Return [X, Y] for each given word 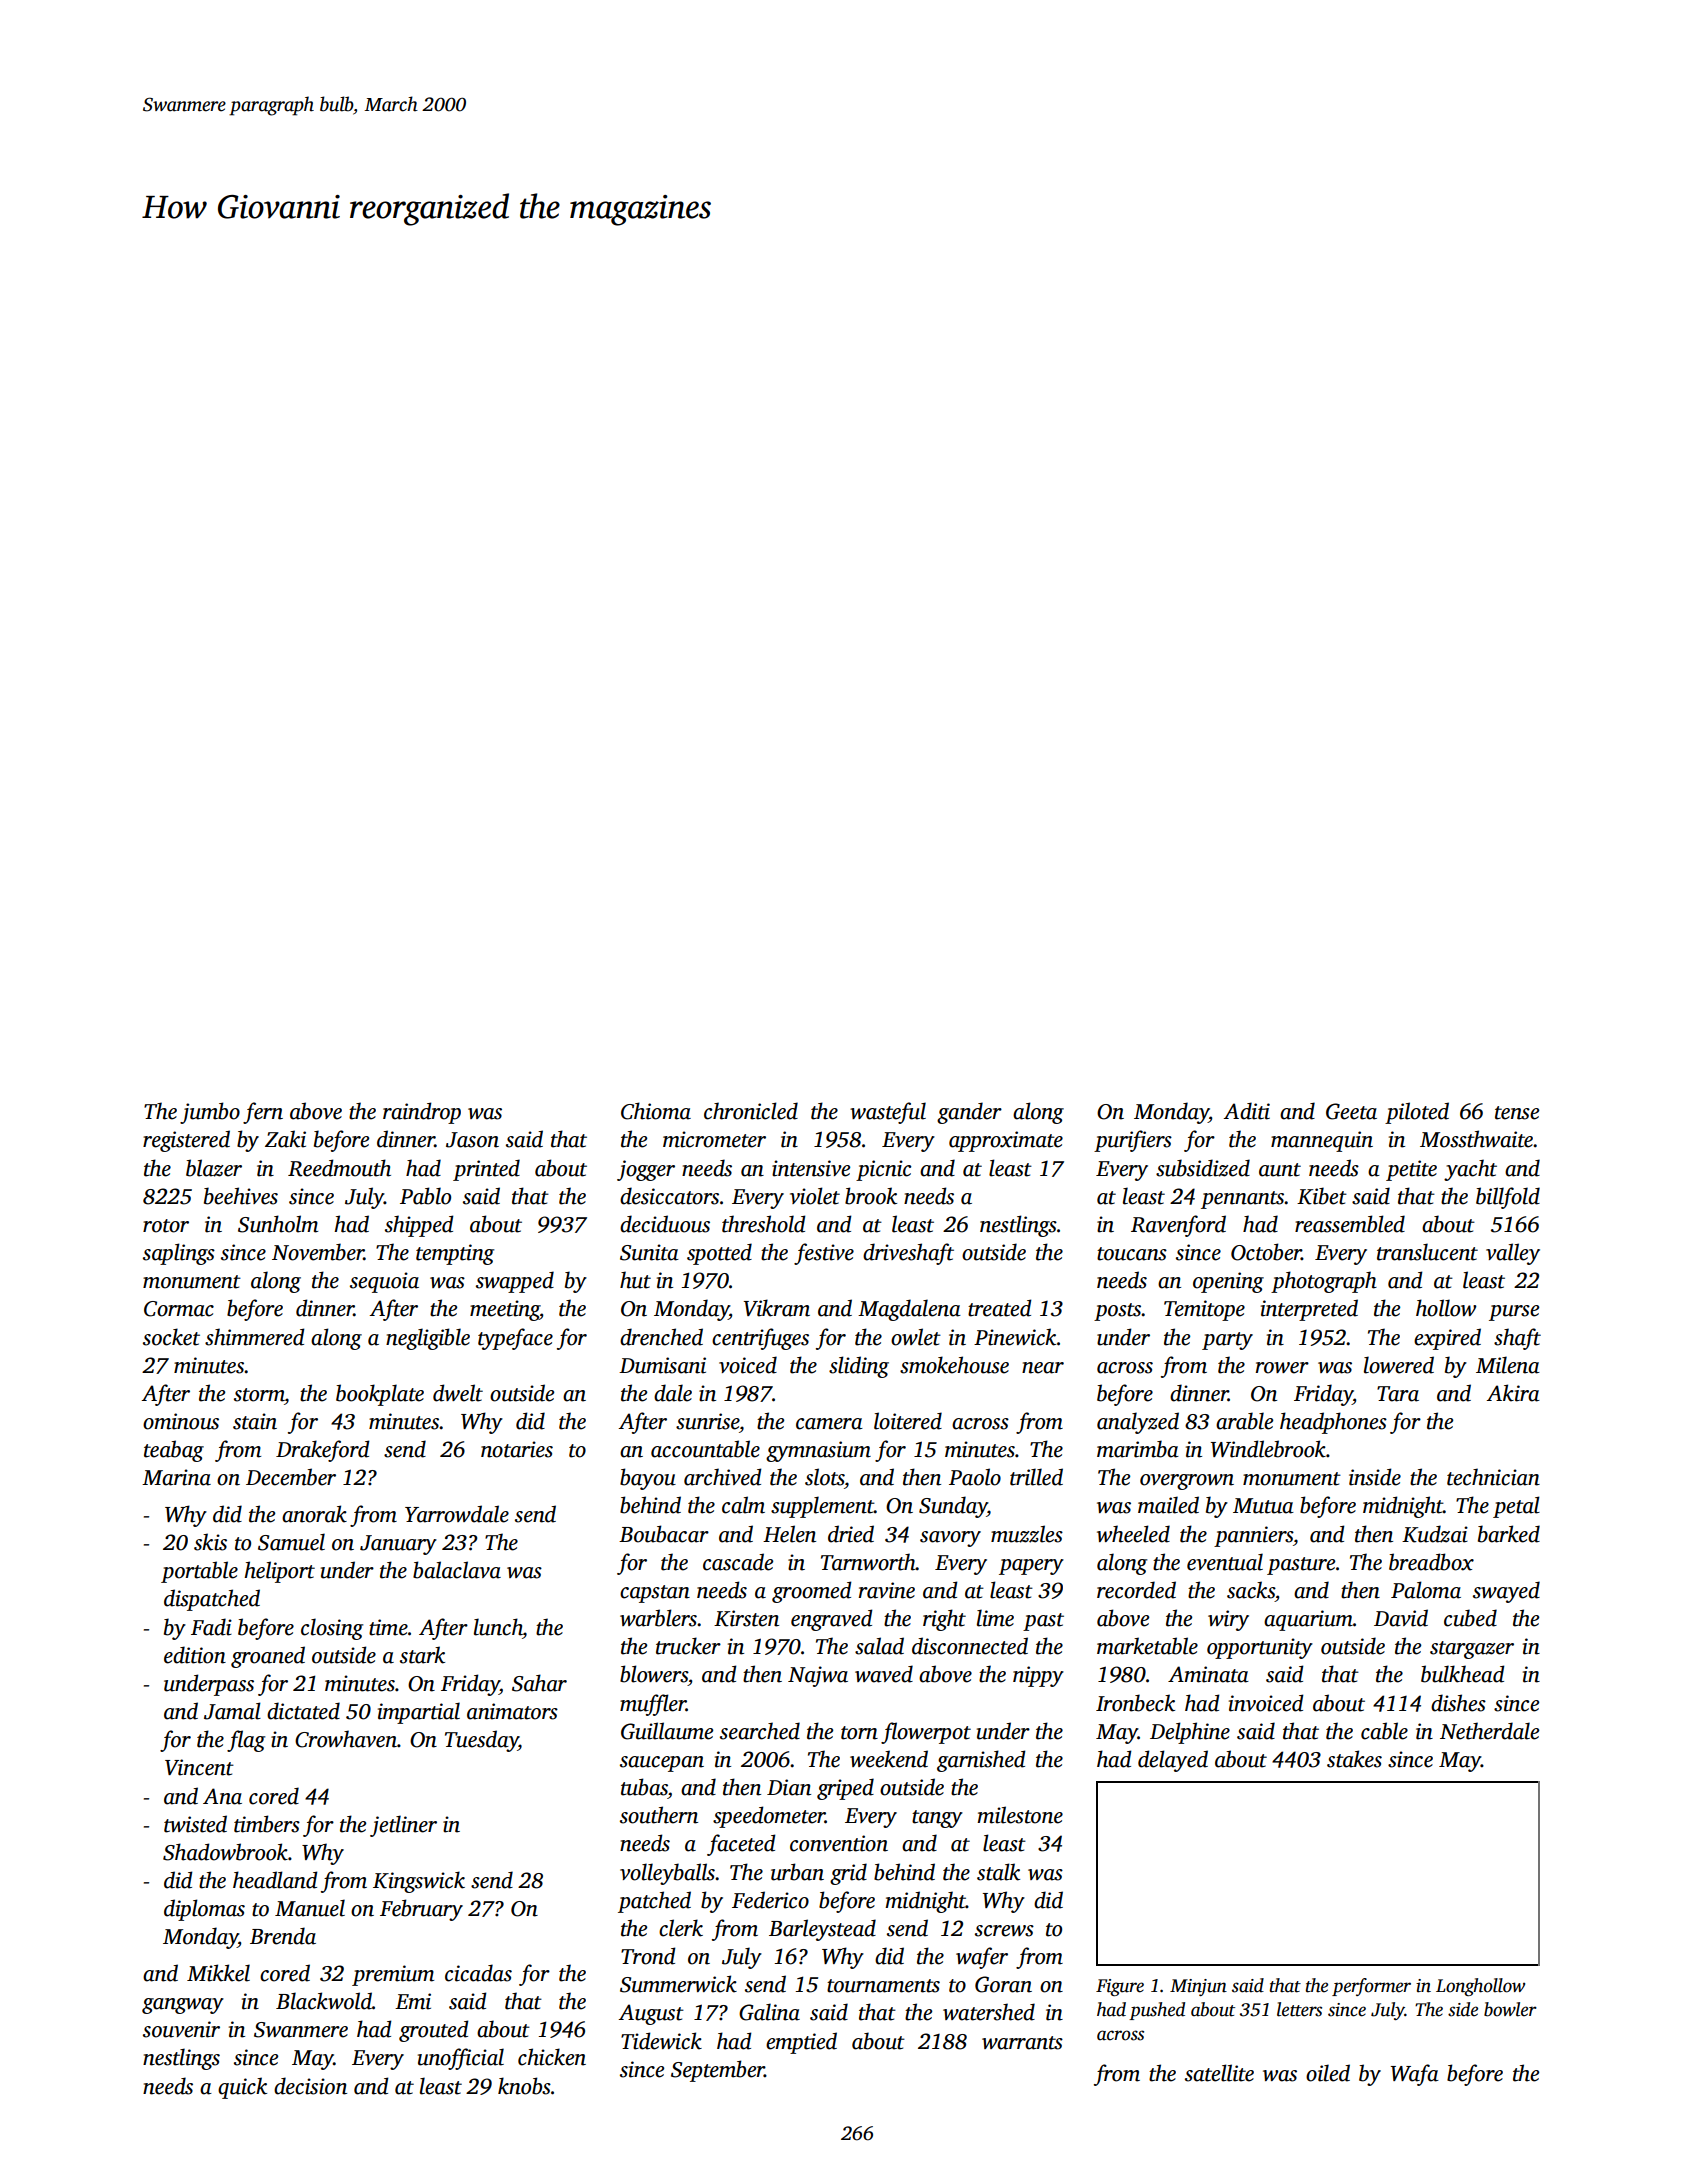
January [398, 1545]
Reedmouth [339, 1168]
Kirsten [746, 1618]
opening [1228, 1282]
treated [1000, 1308]
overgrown [1187, 1482]
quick [242, 2088]
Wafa [1415, 2075]
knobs [524, 2086]
